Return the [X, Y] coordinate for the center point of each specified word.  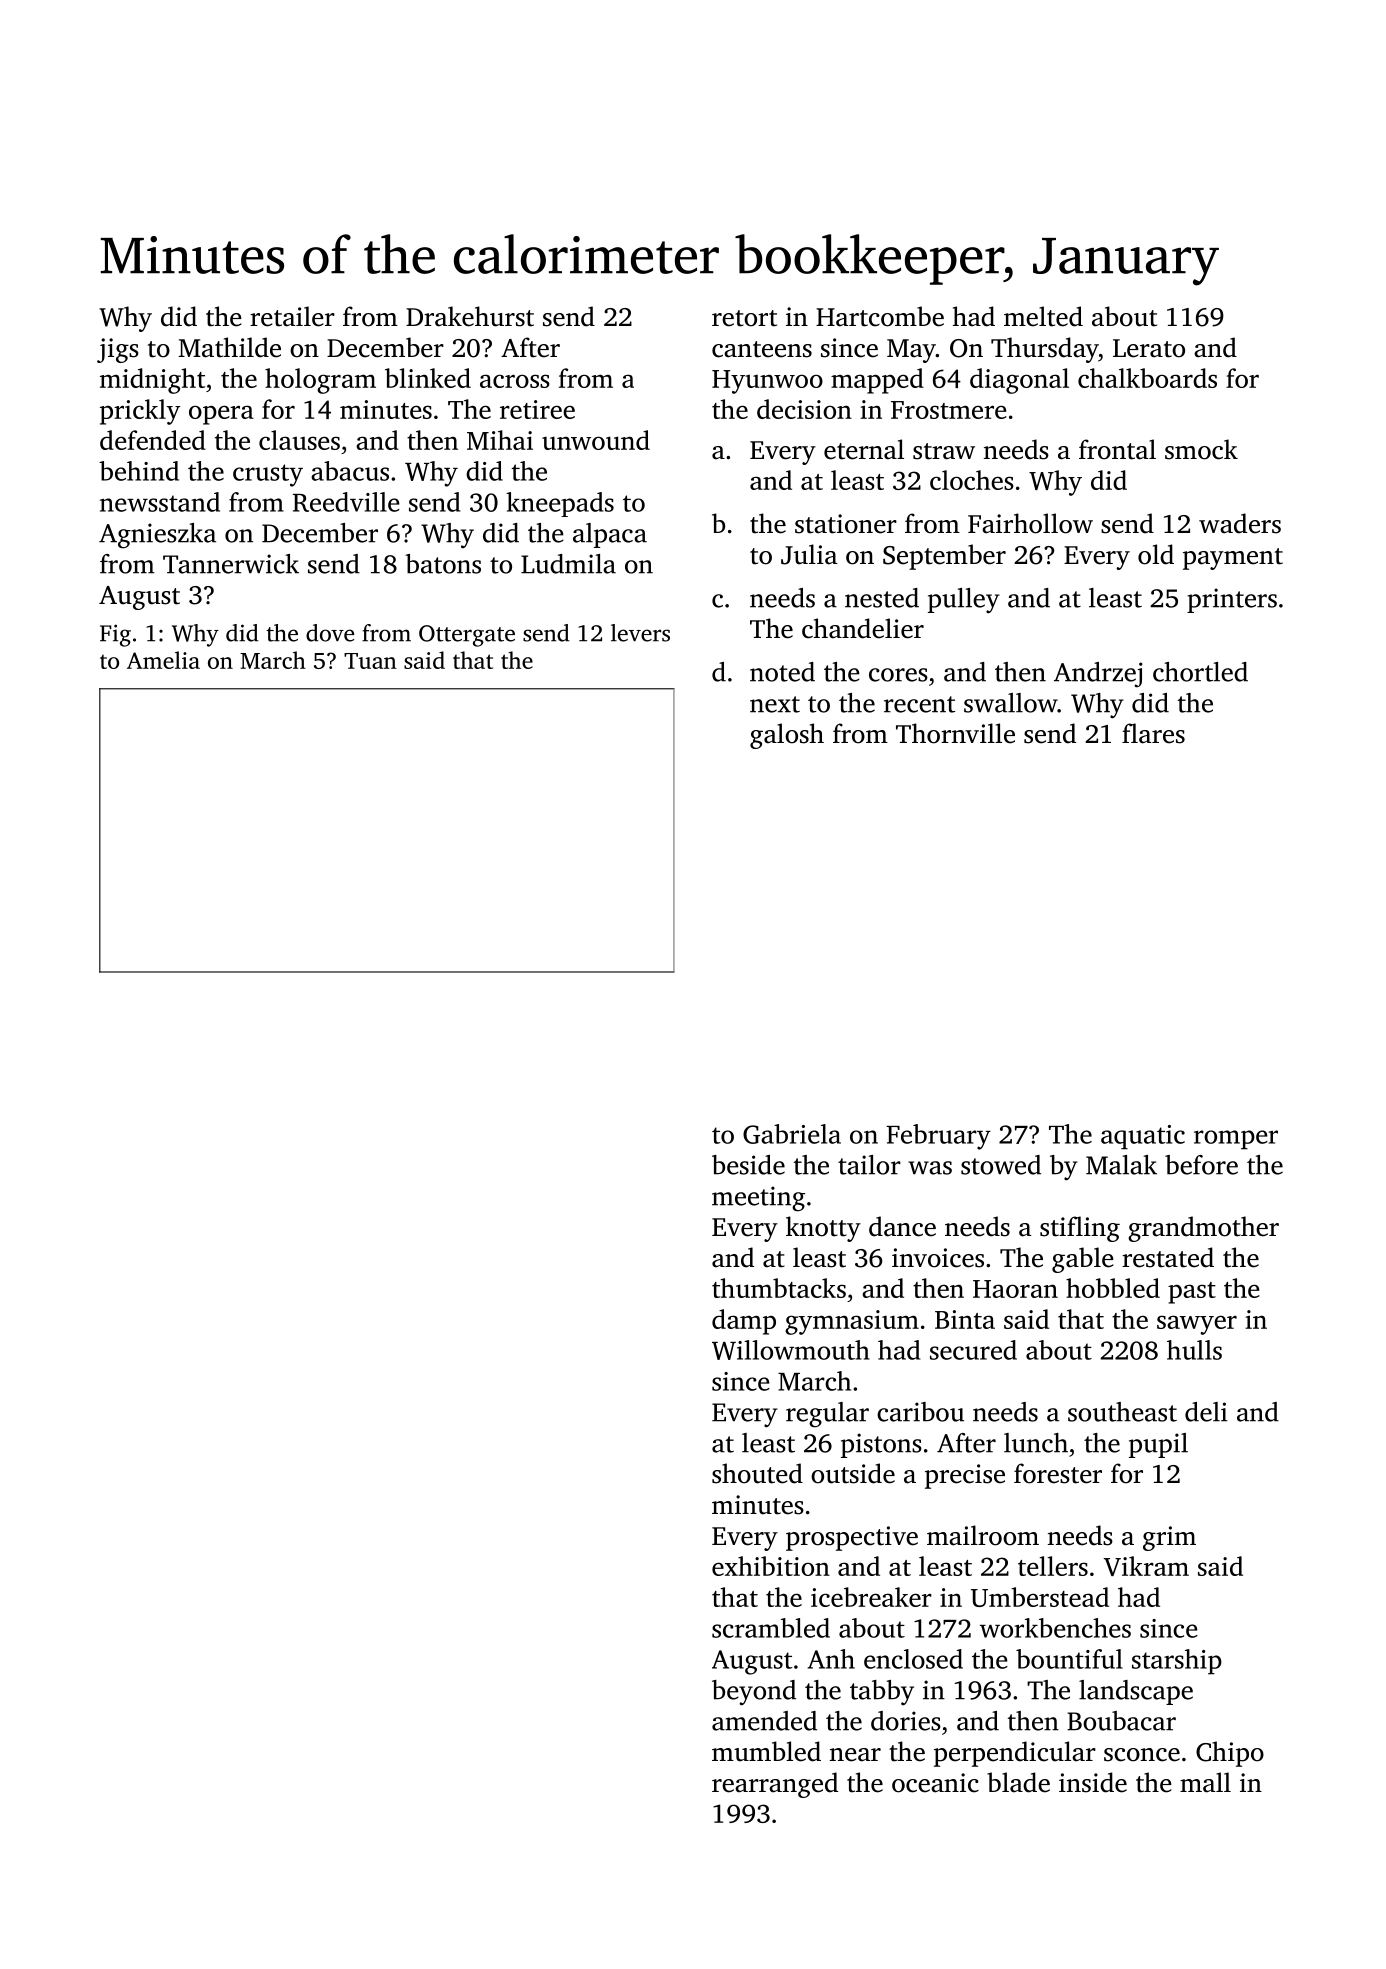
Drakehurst [470, 316]
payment [1233, 559]
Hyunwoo [767, 382]
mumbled [766, 1751]
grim [1169, 1538]
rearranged [775, 1785]
